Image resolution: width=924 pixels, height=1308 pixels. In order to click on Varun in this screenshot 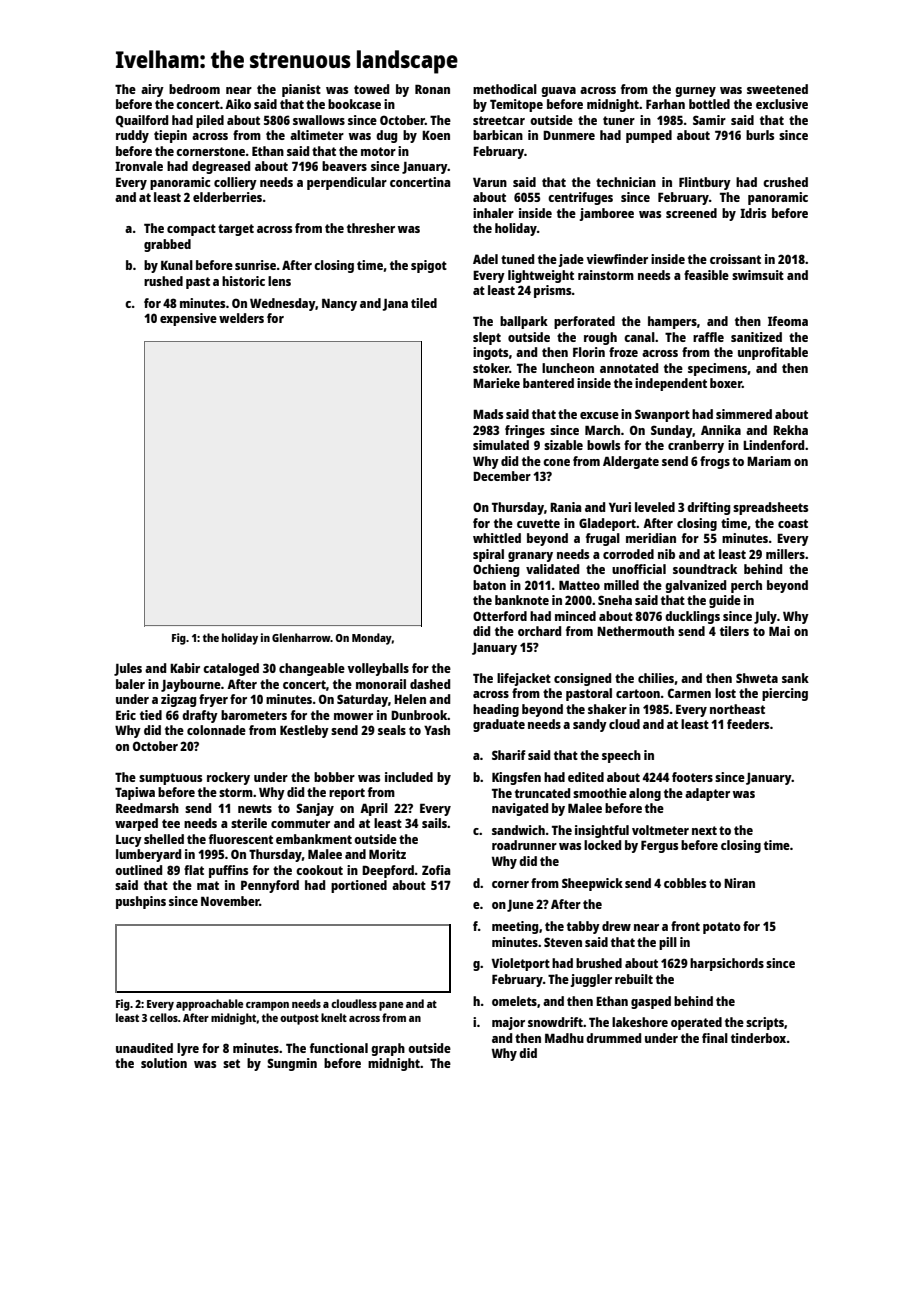, I will do `click(490, 182)`.
